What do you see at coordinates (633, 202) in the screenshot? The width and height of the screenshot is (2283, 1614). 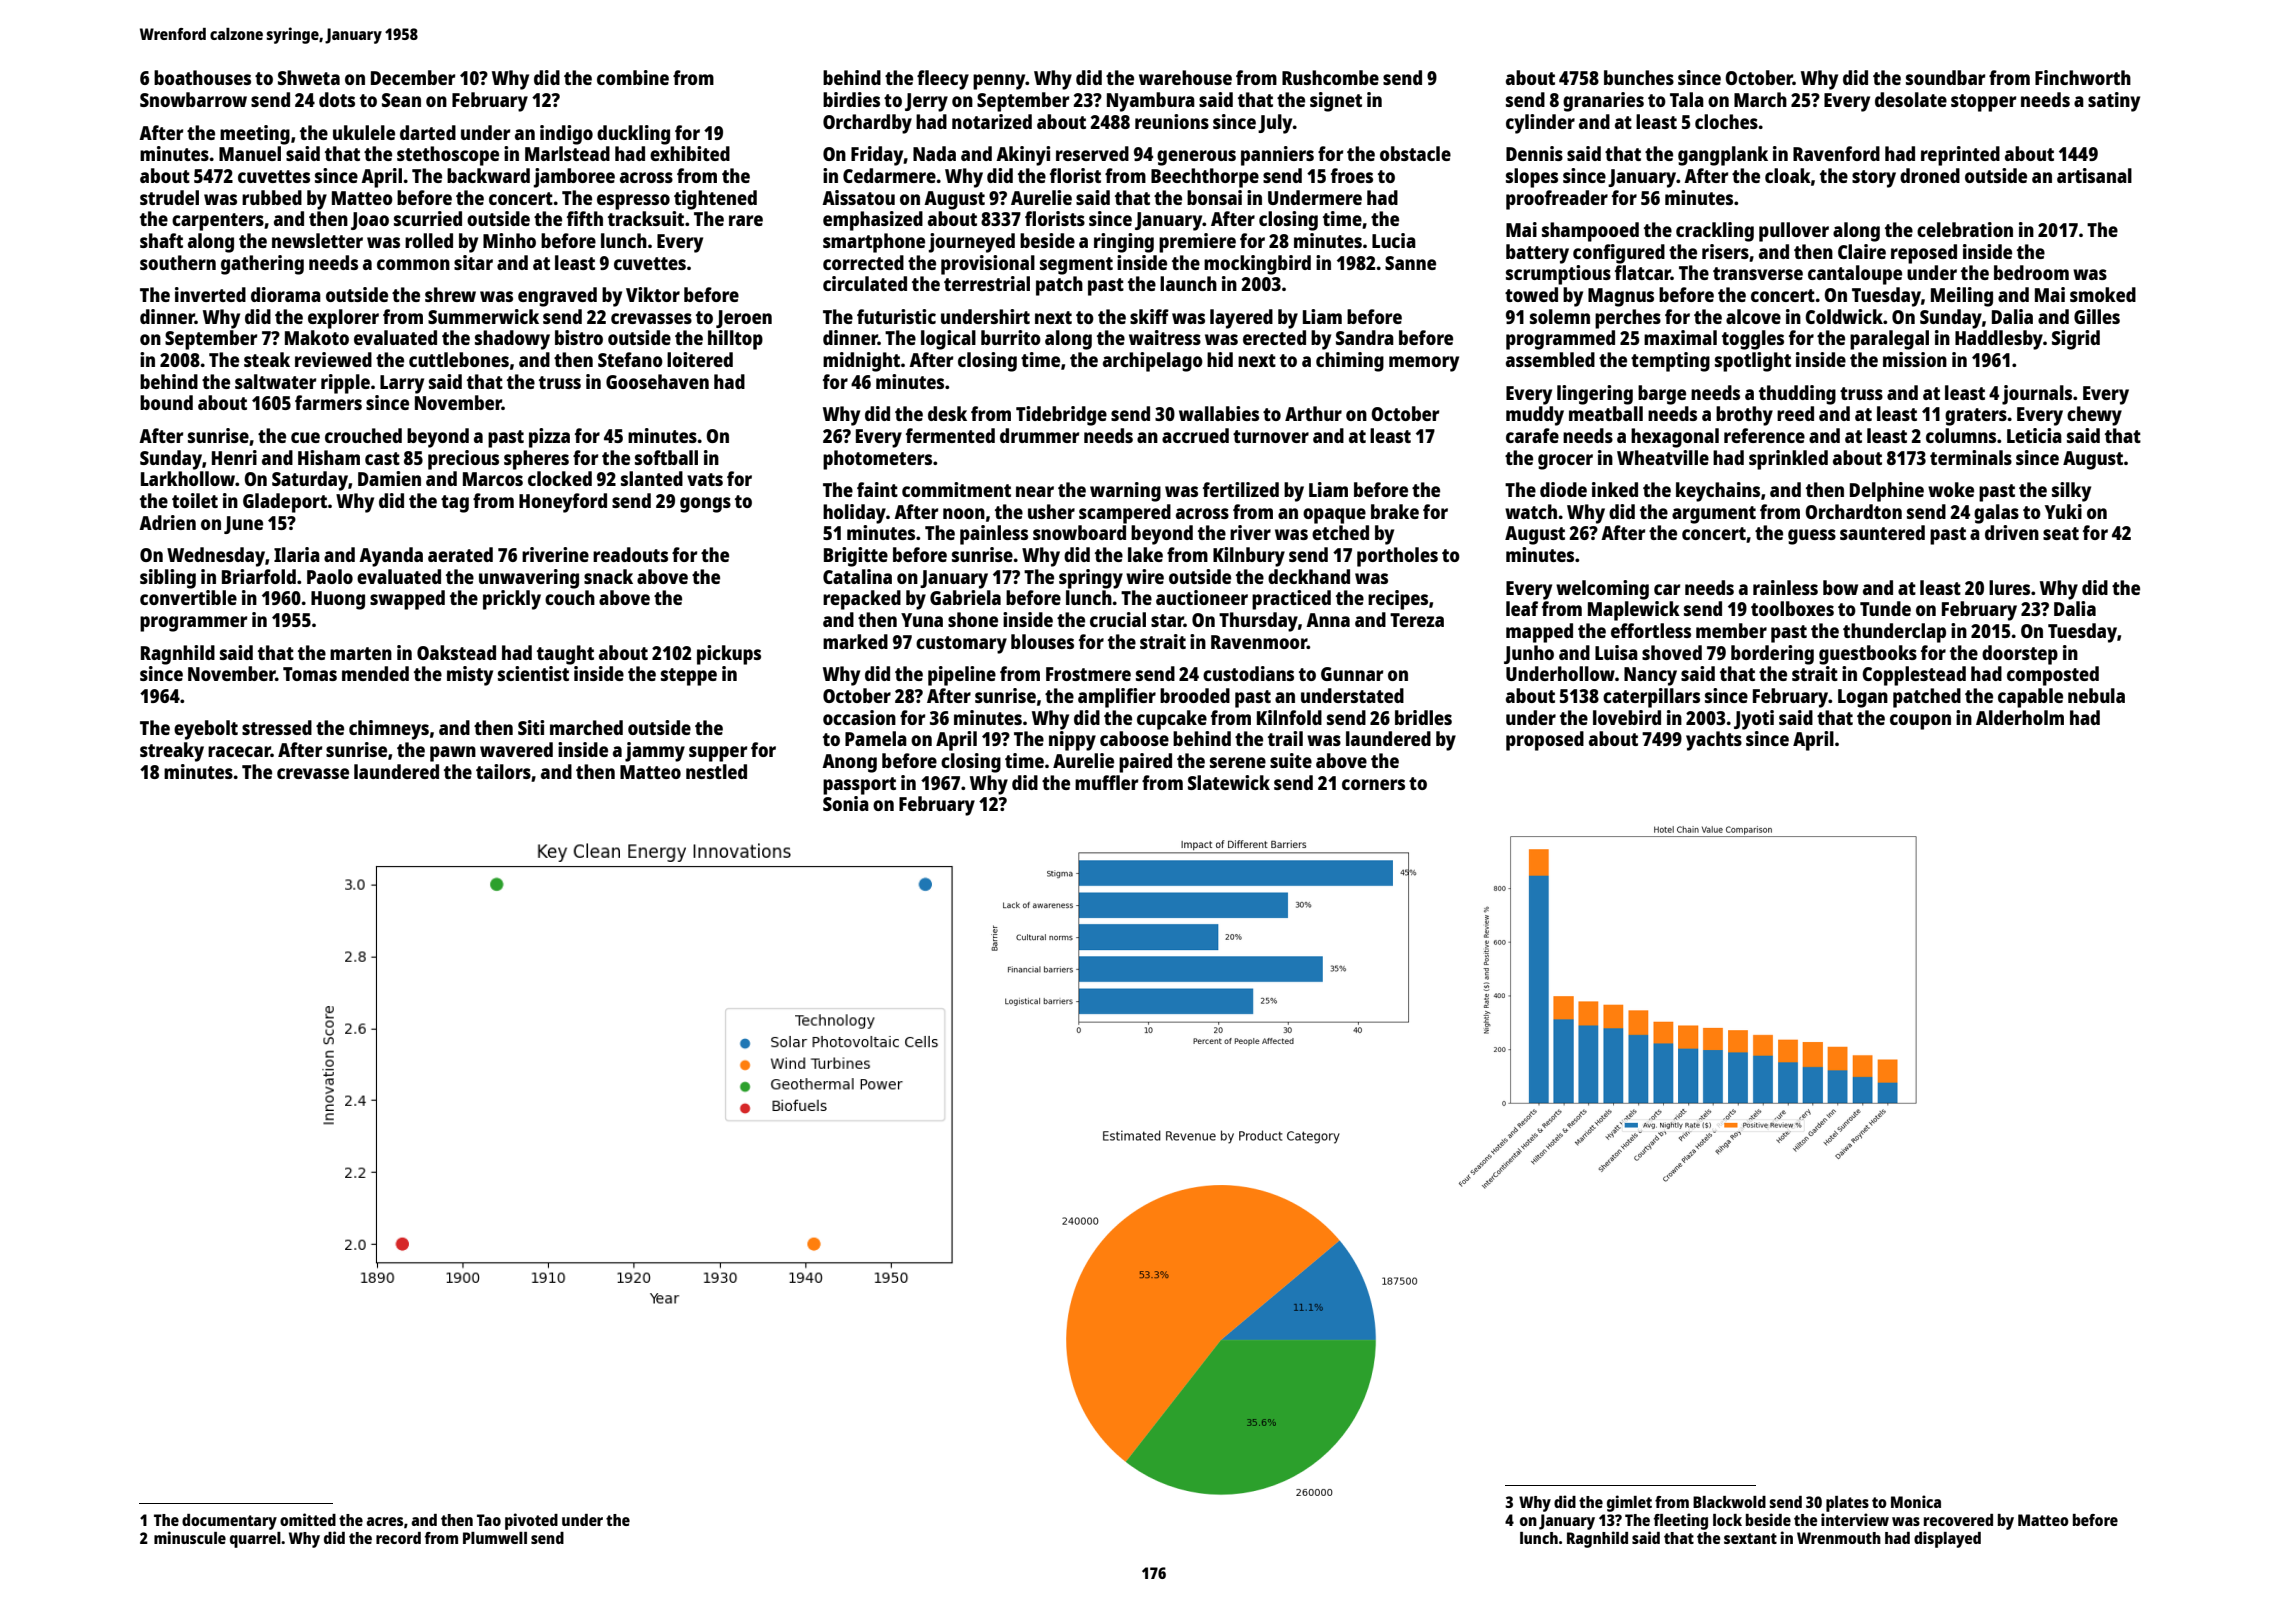 I see `espresso` at bounding box center [633, 202].
